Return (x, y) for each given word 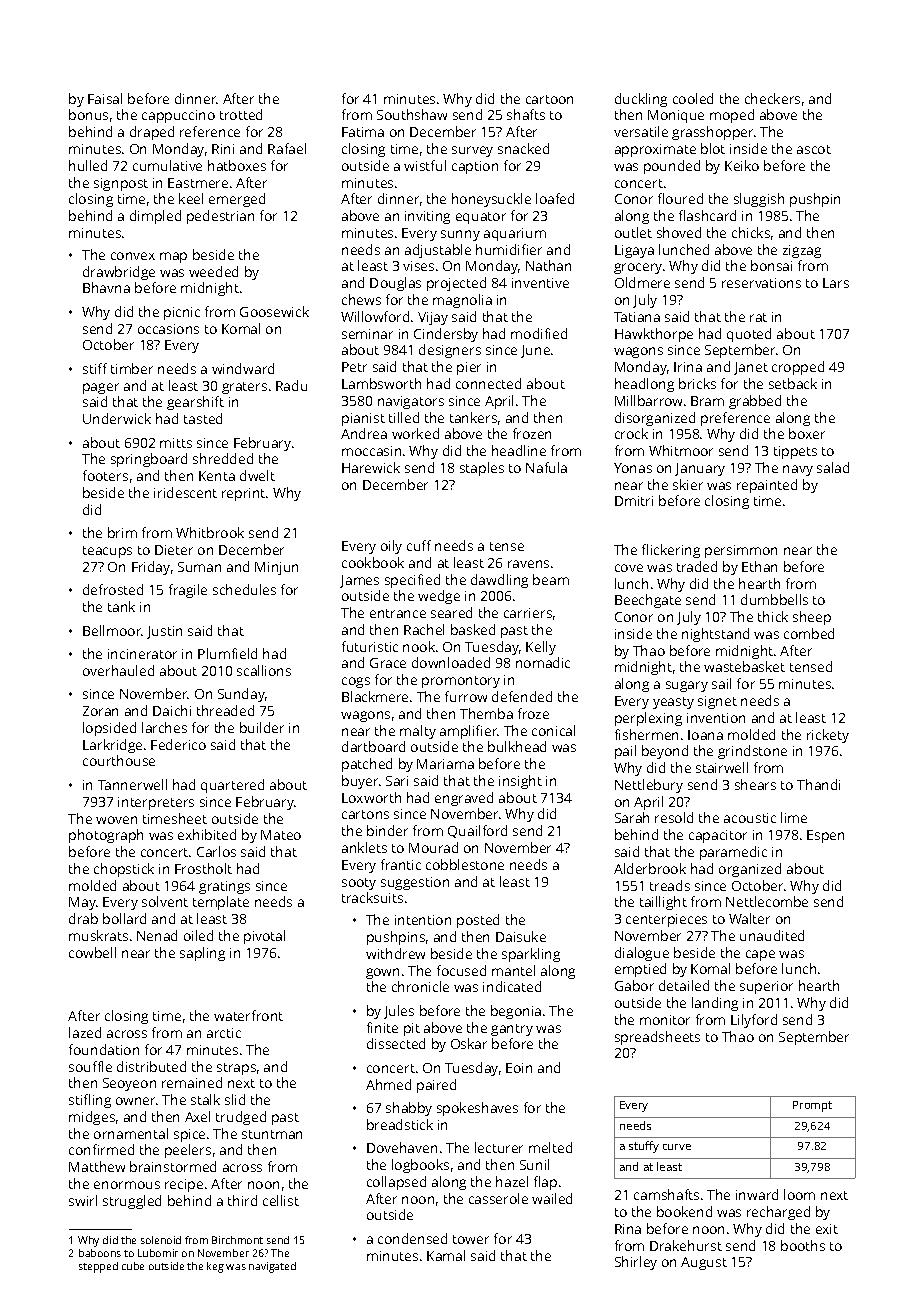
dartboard (373, 746)
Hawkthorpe (654, 335)
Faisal (105, 98)
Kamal (446, 1255)
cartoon (549, 99)
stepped (98, 1267)
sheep (812, 618)
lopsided (109, 729)
